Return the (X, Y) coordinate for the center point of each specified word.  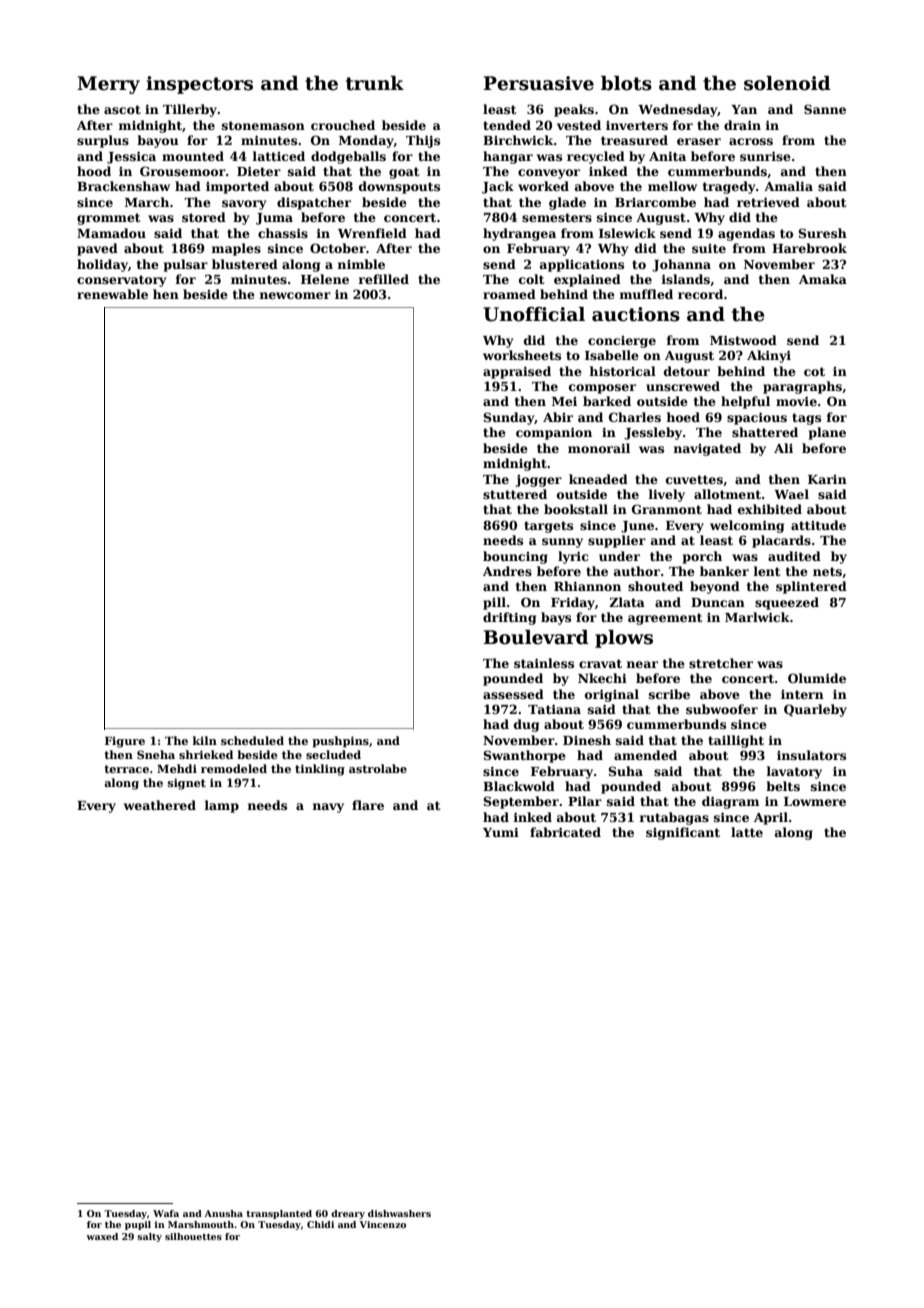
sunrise (765, 156)
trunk (375, 83)
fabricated (565, 832)
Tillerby (190, 110)
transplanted (279, 1214)
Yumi (501, 832)
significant (683, 833)
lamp (221, 806)
